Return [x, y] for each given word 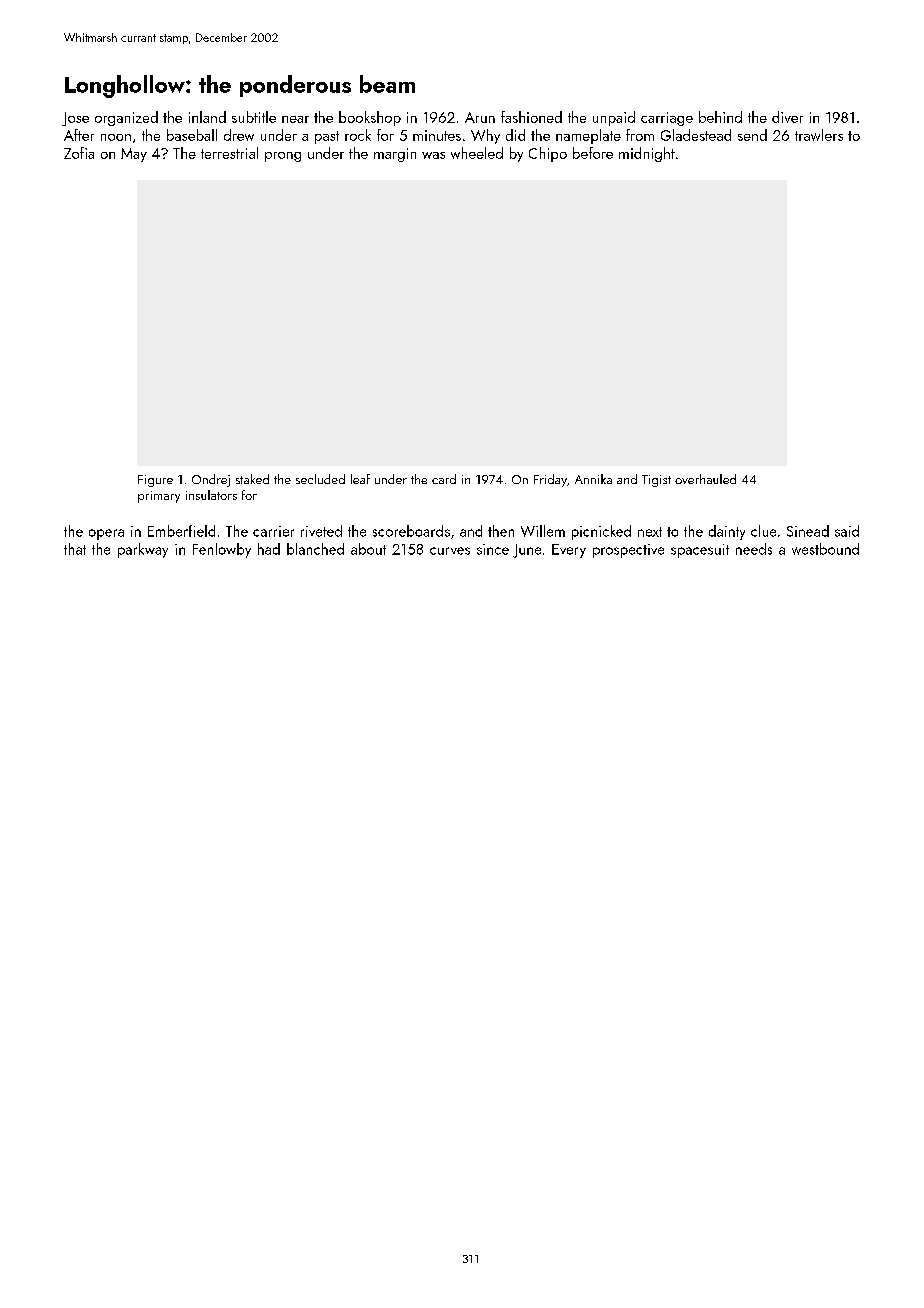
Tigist [656, 481]
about [368, 549]
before [593, 153]
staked [252, 479]
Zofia [79, 153]
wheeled [477, 153]
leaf [360, 479]
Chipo [548, 154]
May [134, 155]
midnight [647, 154]
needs [754, 549]
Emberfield [181, 531]
